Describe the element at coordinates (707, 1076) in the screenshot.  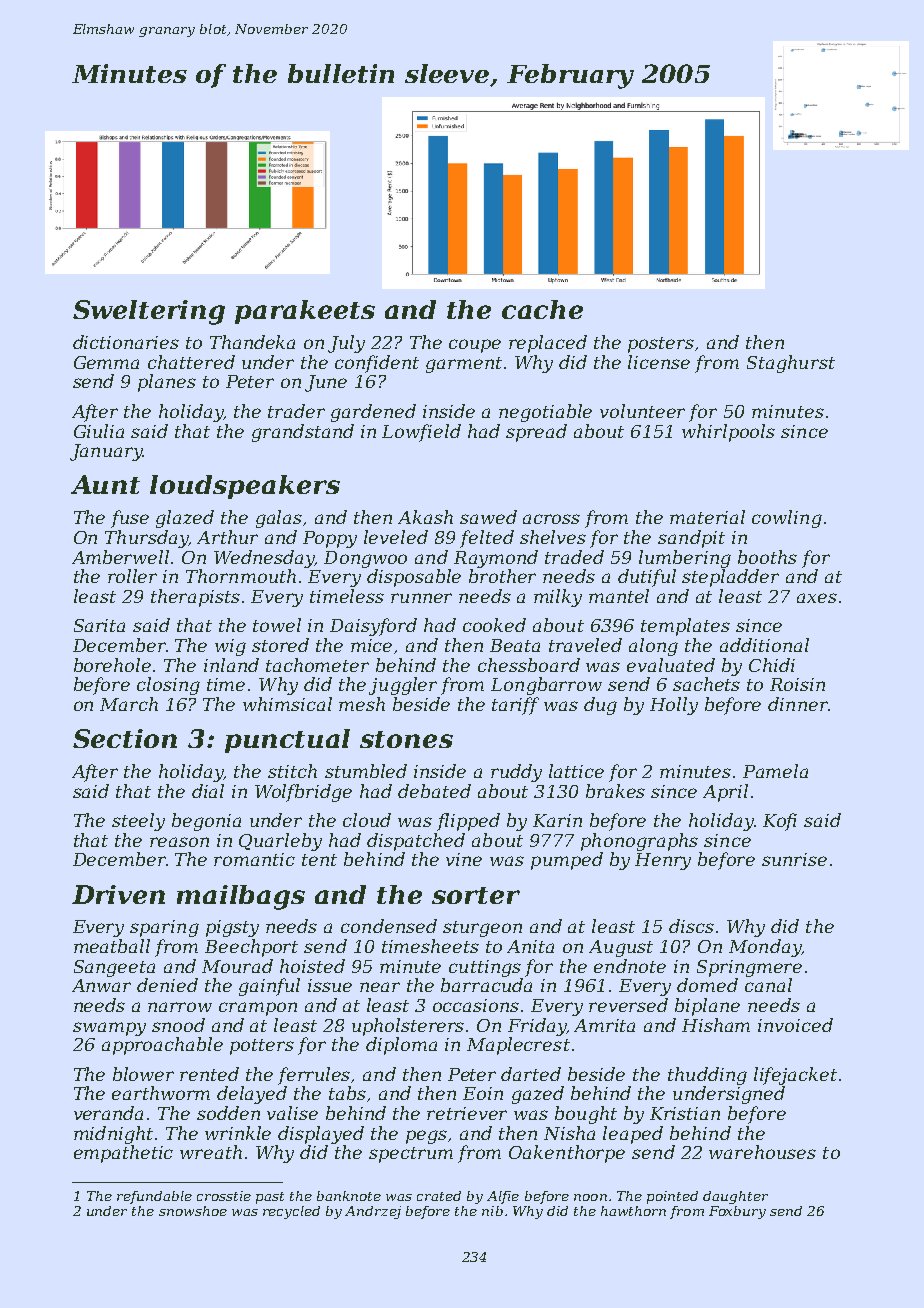
I see `thudding` at that location.
